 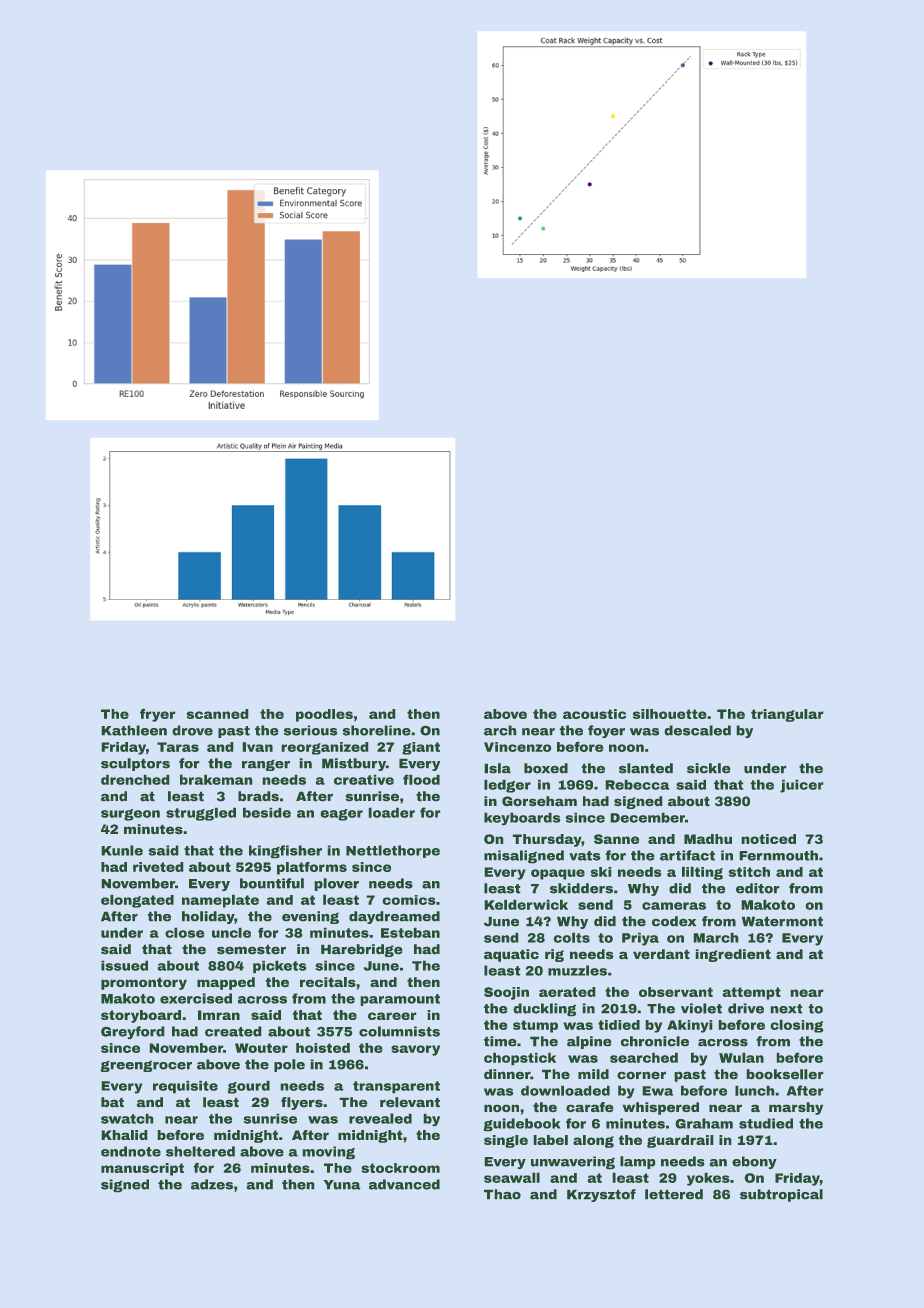 I want to click on Mistbury, so click(x=354, y=764).
